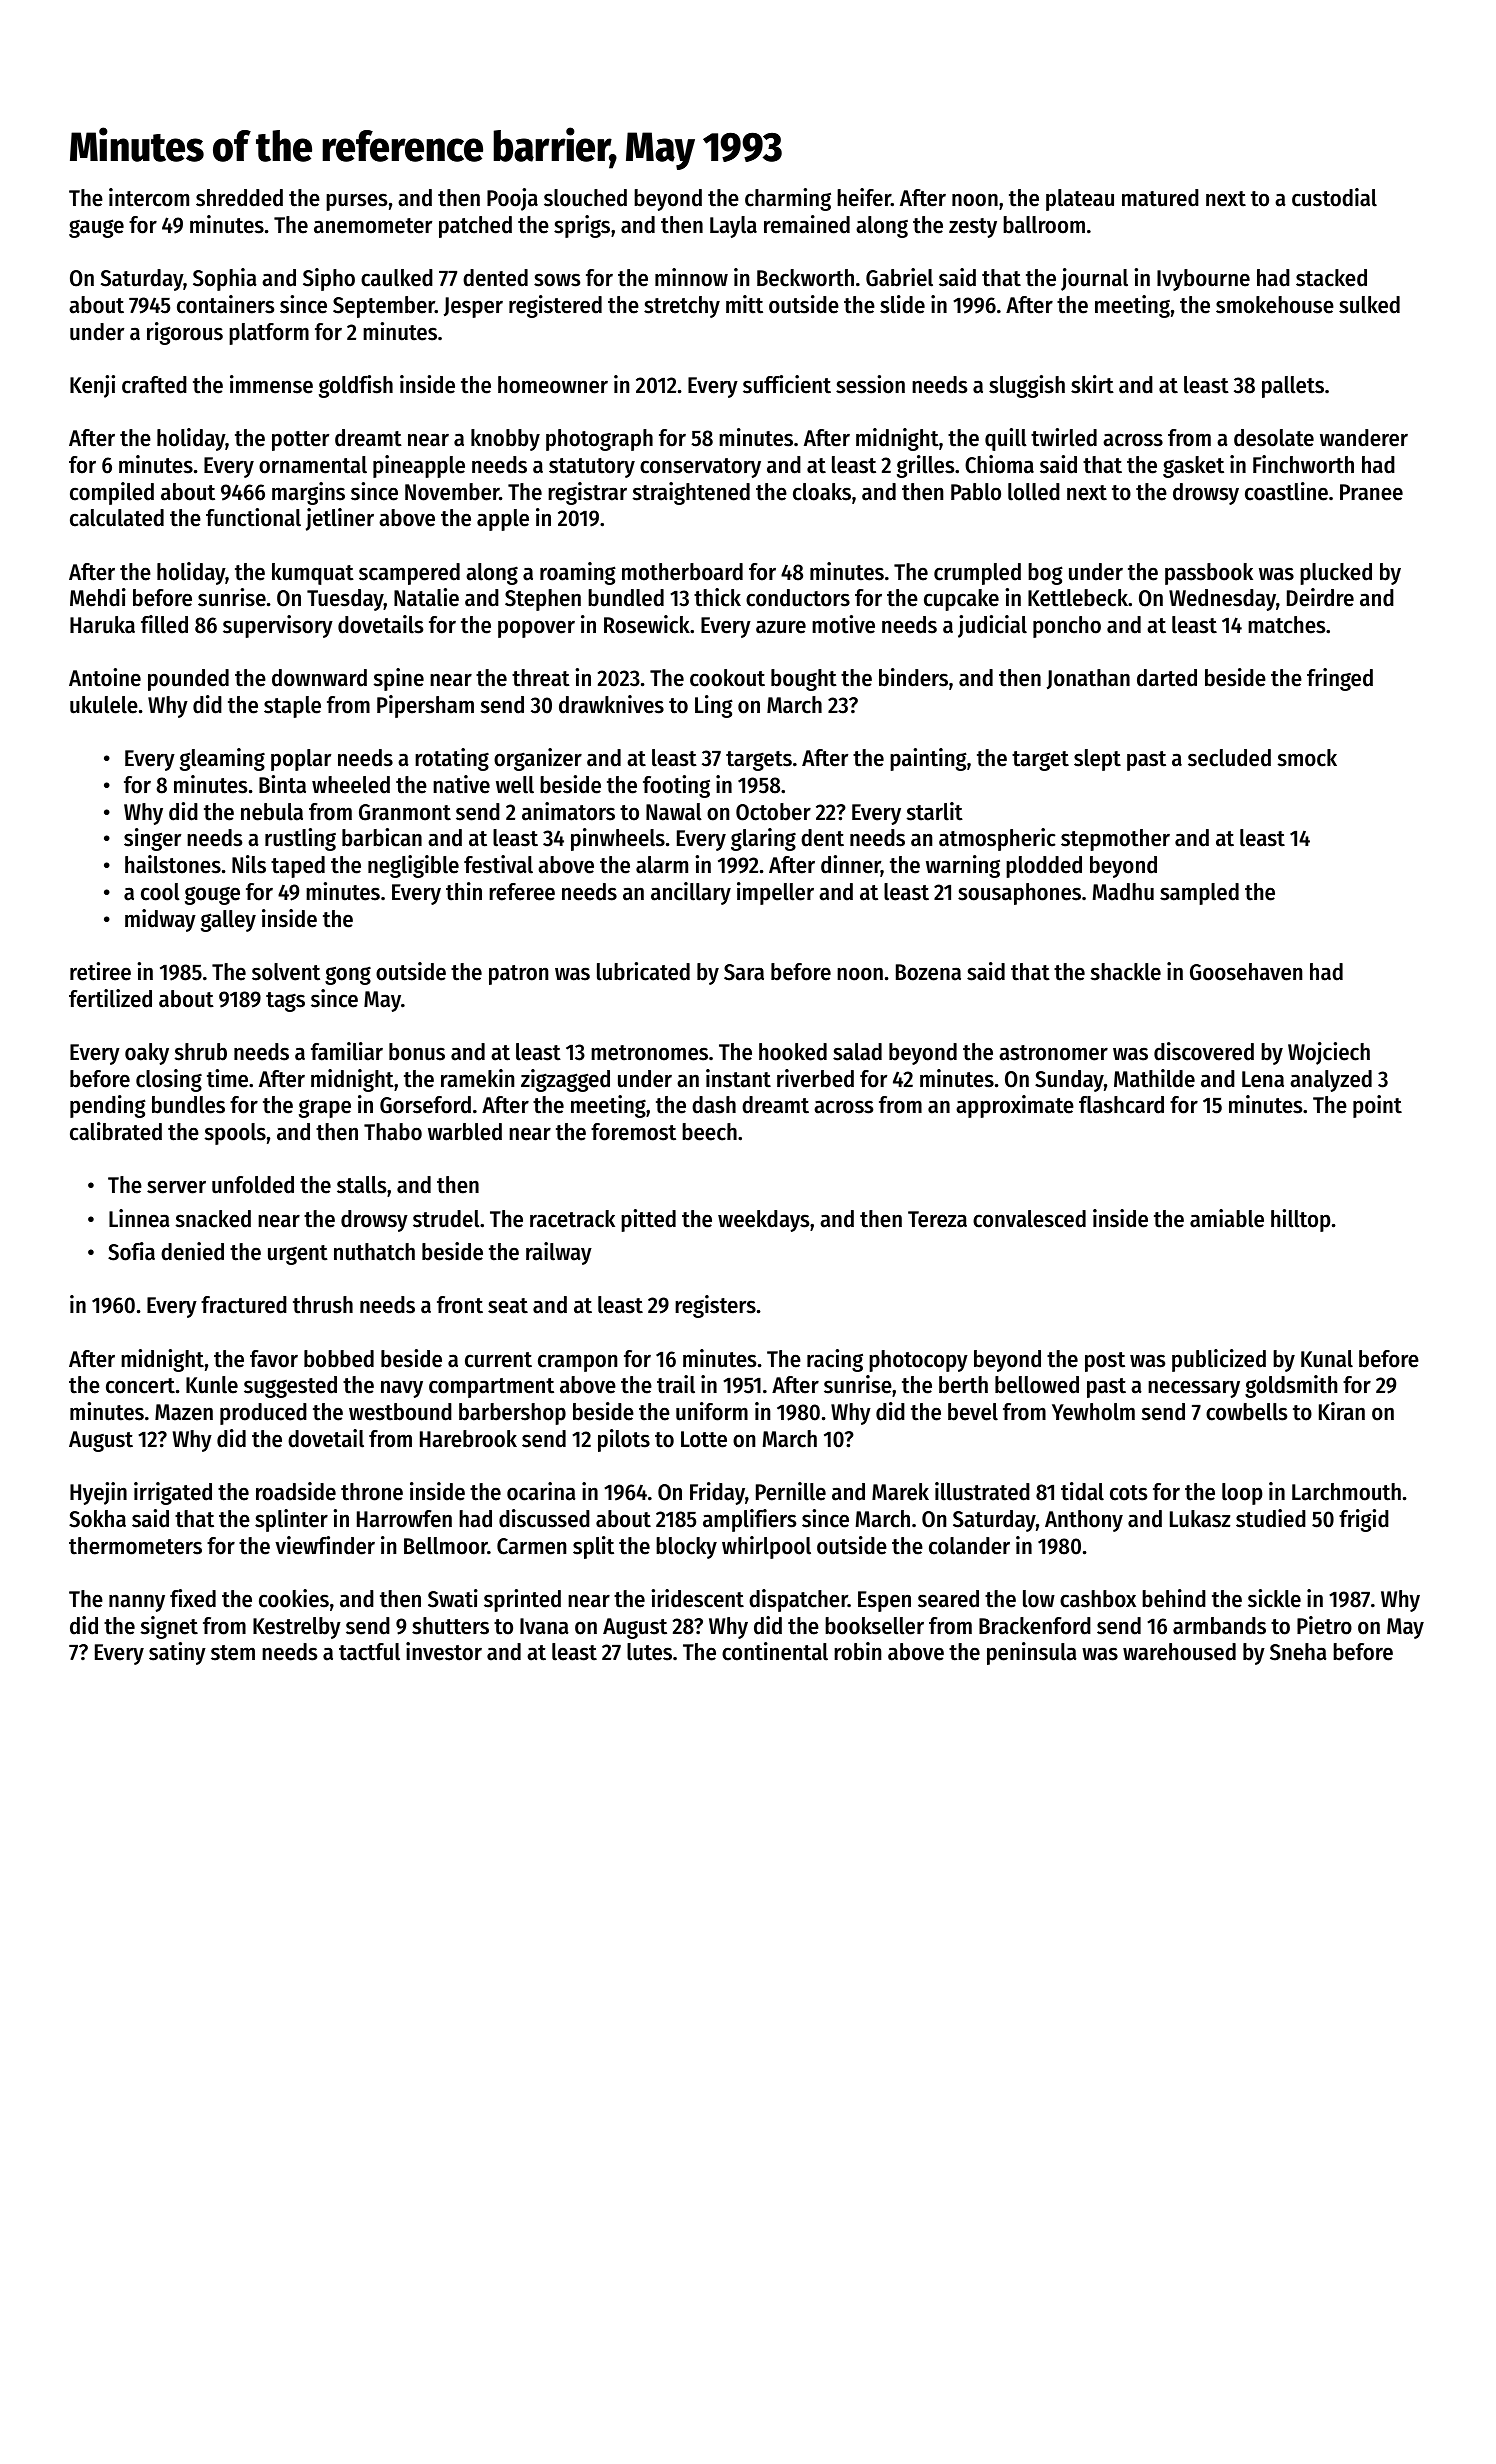  I want to click on journal, so click(1094, 279).
